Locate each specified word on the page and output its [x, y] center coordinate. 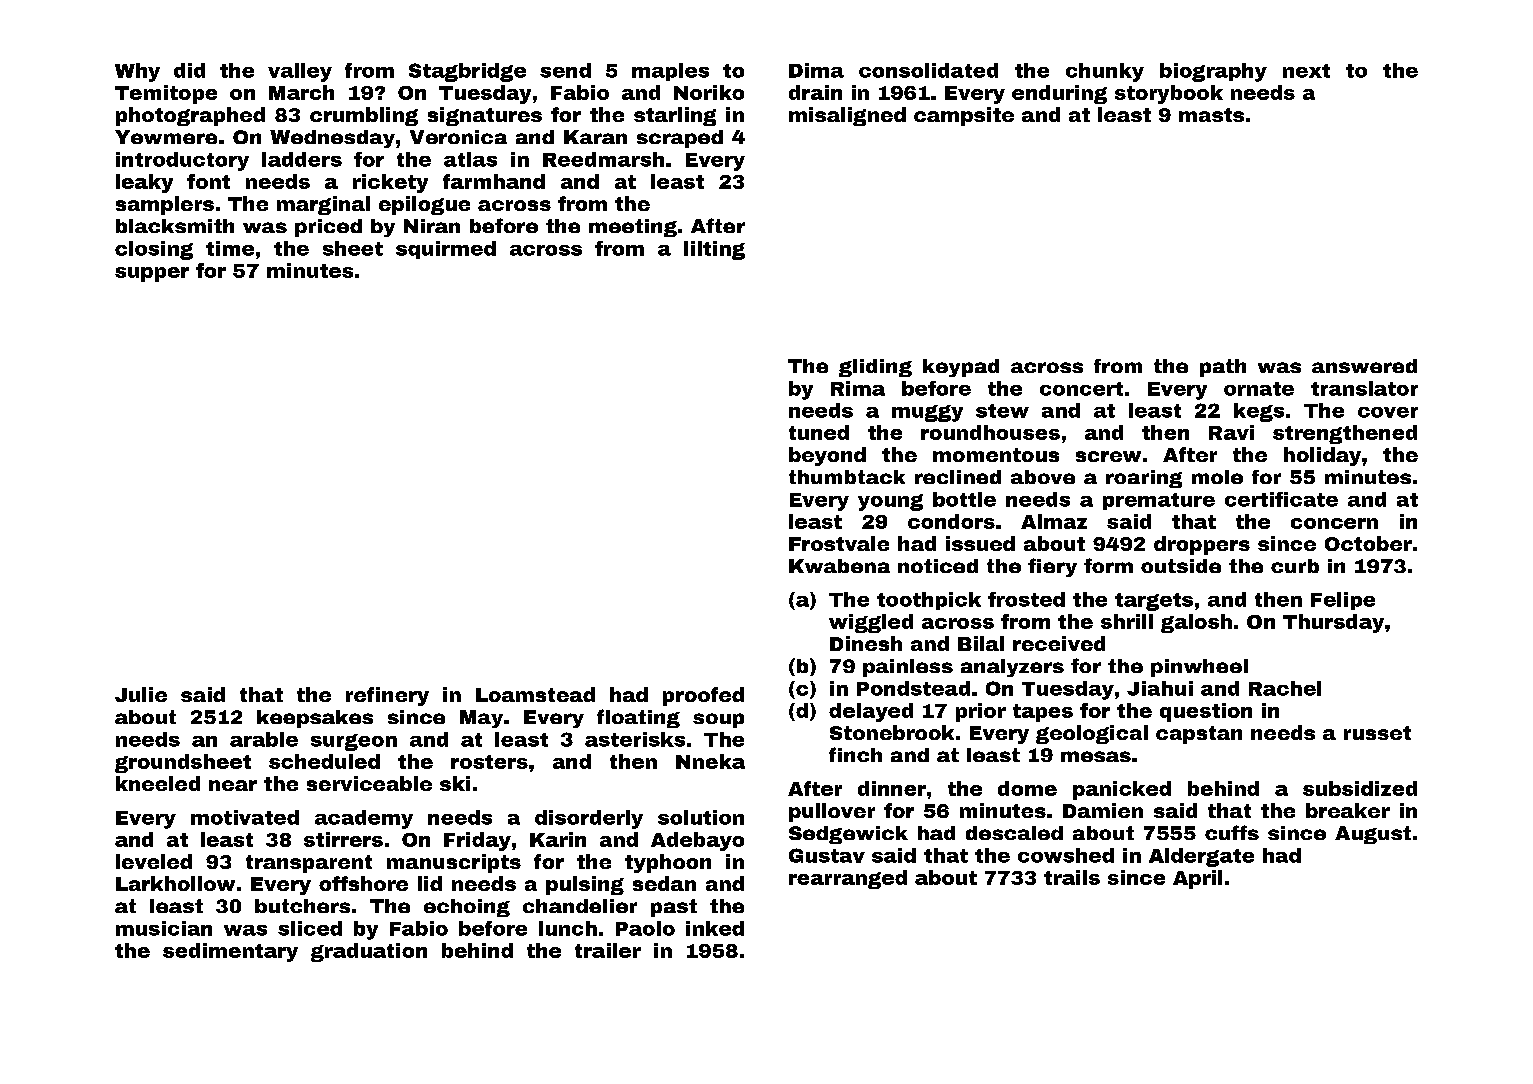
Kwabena [839, 566]
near [233, 785]
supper [152, 274]
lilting [714, 250]
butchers [302, 906]
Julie [141, 694]
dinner [892, 788]
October [1368, 543]
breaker [1348, 810]
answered [1364, 366]
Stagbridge [467, 72]
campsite [964, 116]
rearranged [848, 879]
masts [1211, 115]
